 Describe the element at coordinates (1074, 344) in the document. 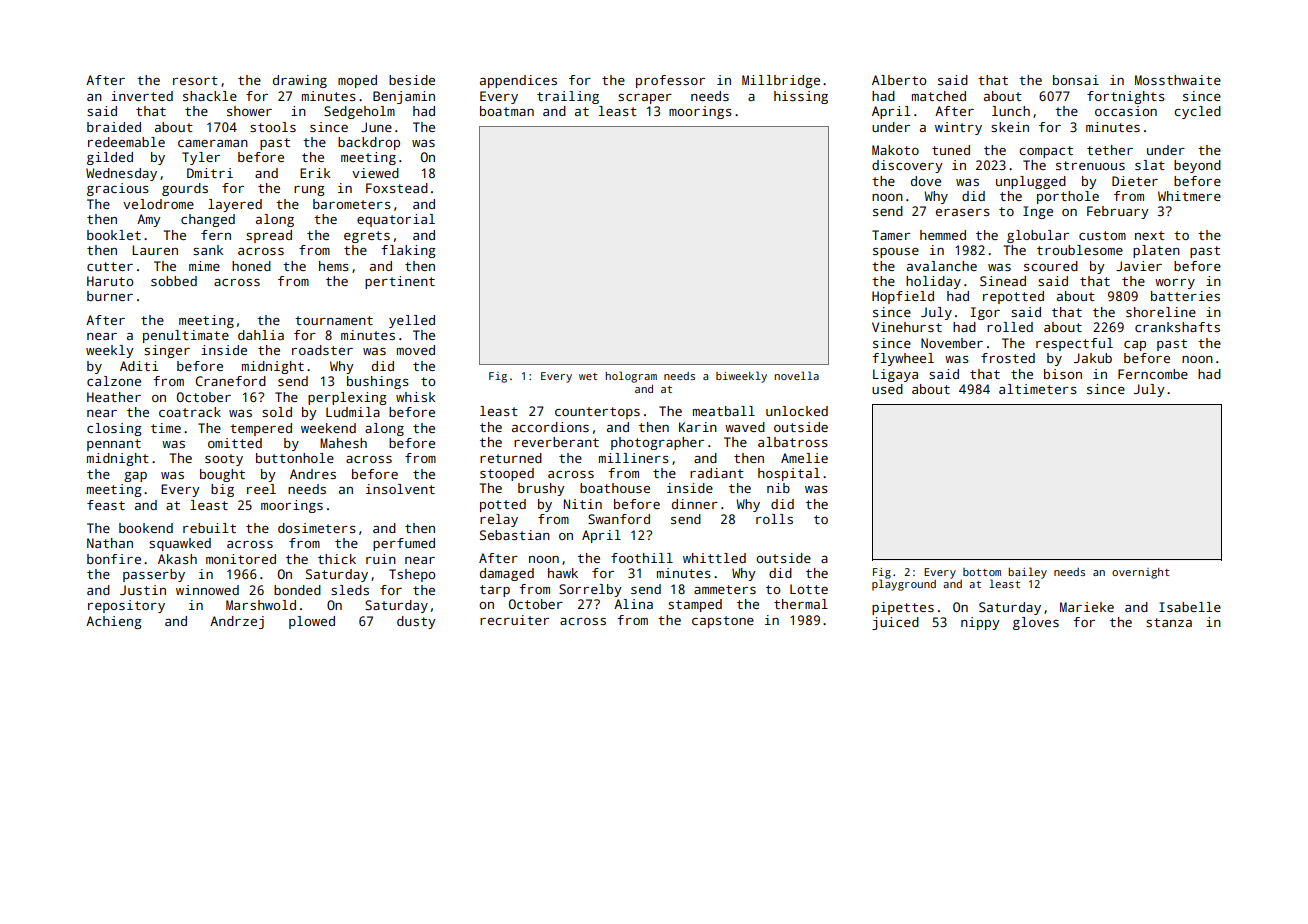

I see `respectful` at that location.
